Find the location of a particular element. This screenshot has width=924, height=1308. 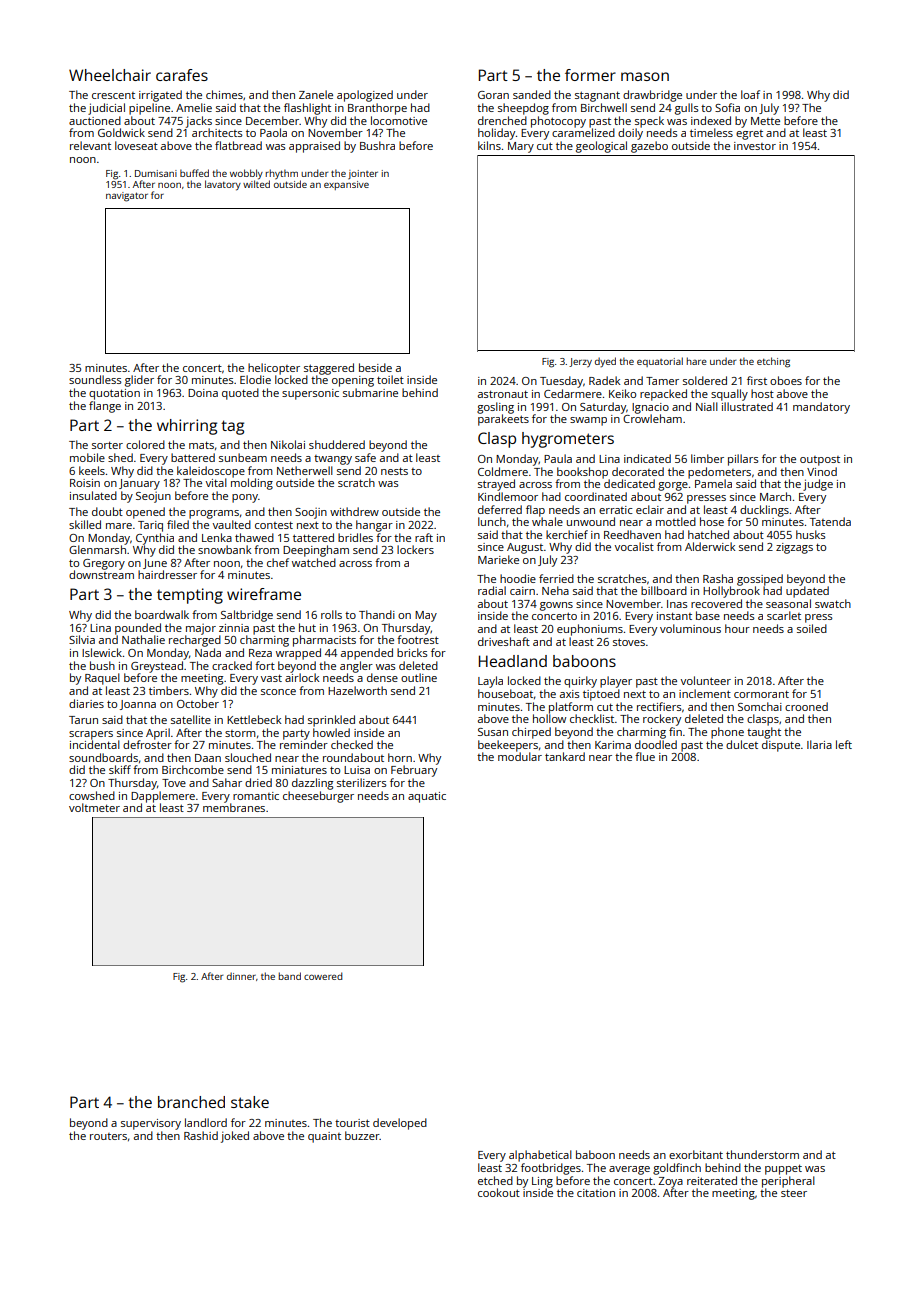

Tuesday is located at coordinates (561, 382).
